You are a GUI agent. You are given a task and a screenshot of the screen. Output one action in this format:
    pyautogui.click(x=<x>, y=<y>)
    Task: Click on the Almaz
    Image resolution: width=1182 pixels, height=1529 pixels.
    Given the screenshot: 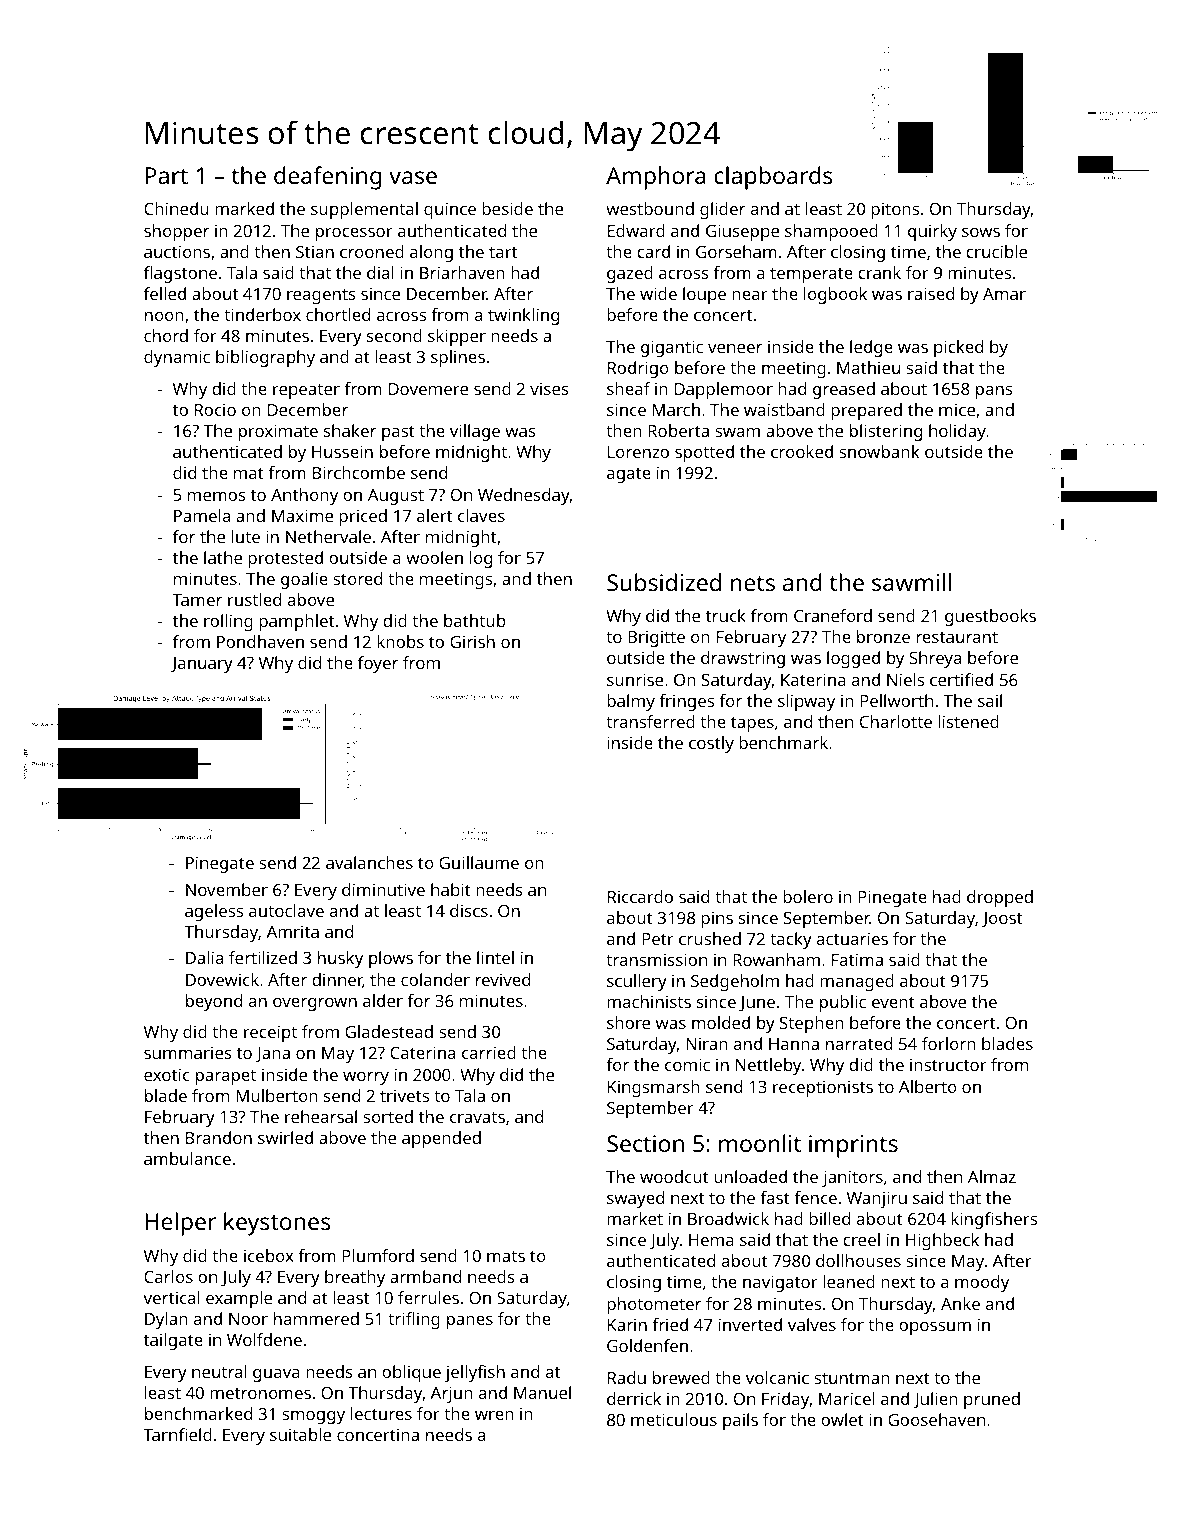 What is the action you would take?
    pyautogui.click(x=992, y=1176)
